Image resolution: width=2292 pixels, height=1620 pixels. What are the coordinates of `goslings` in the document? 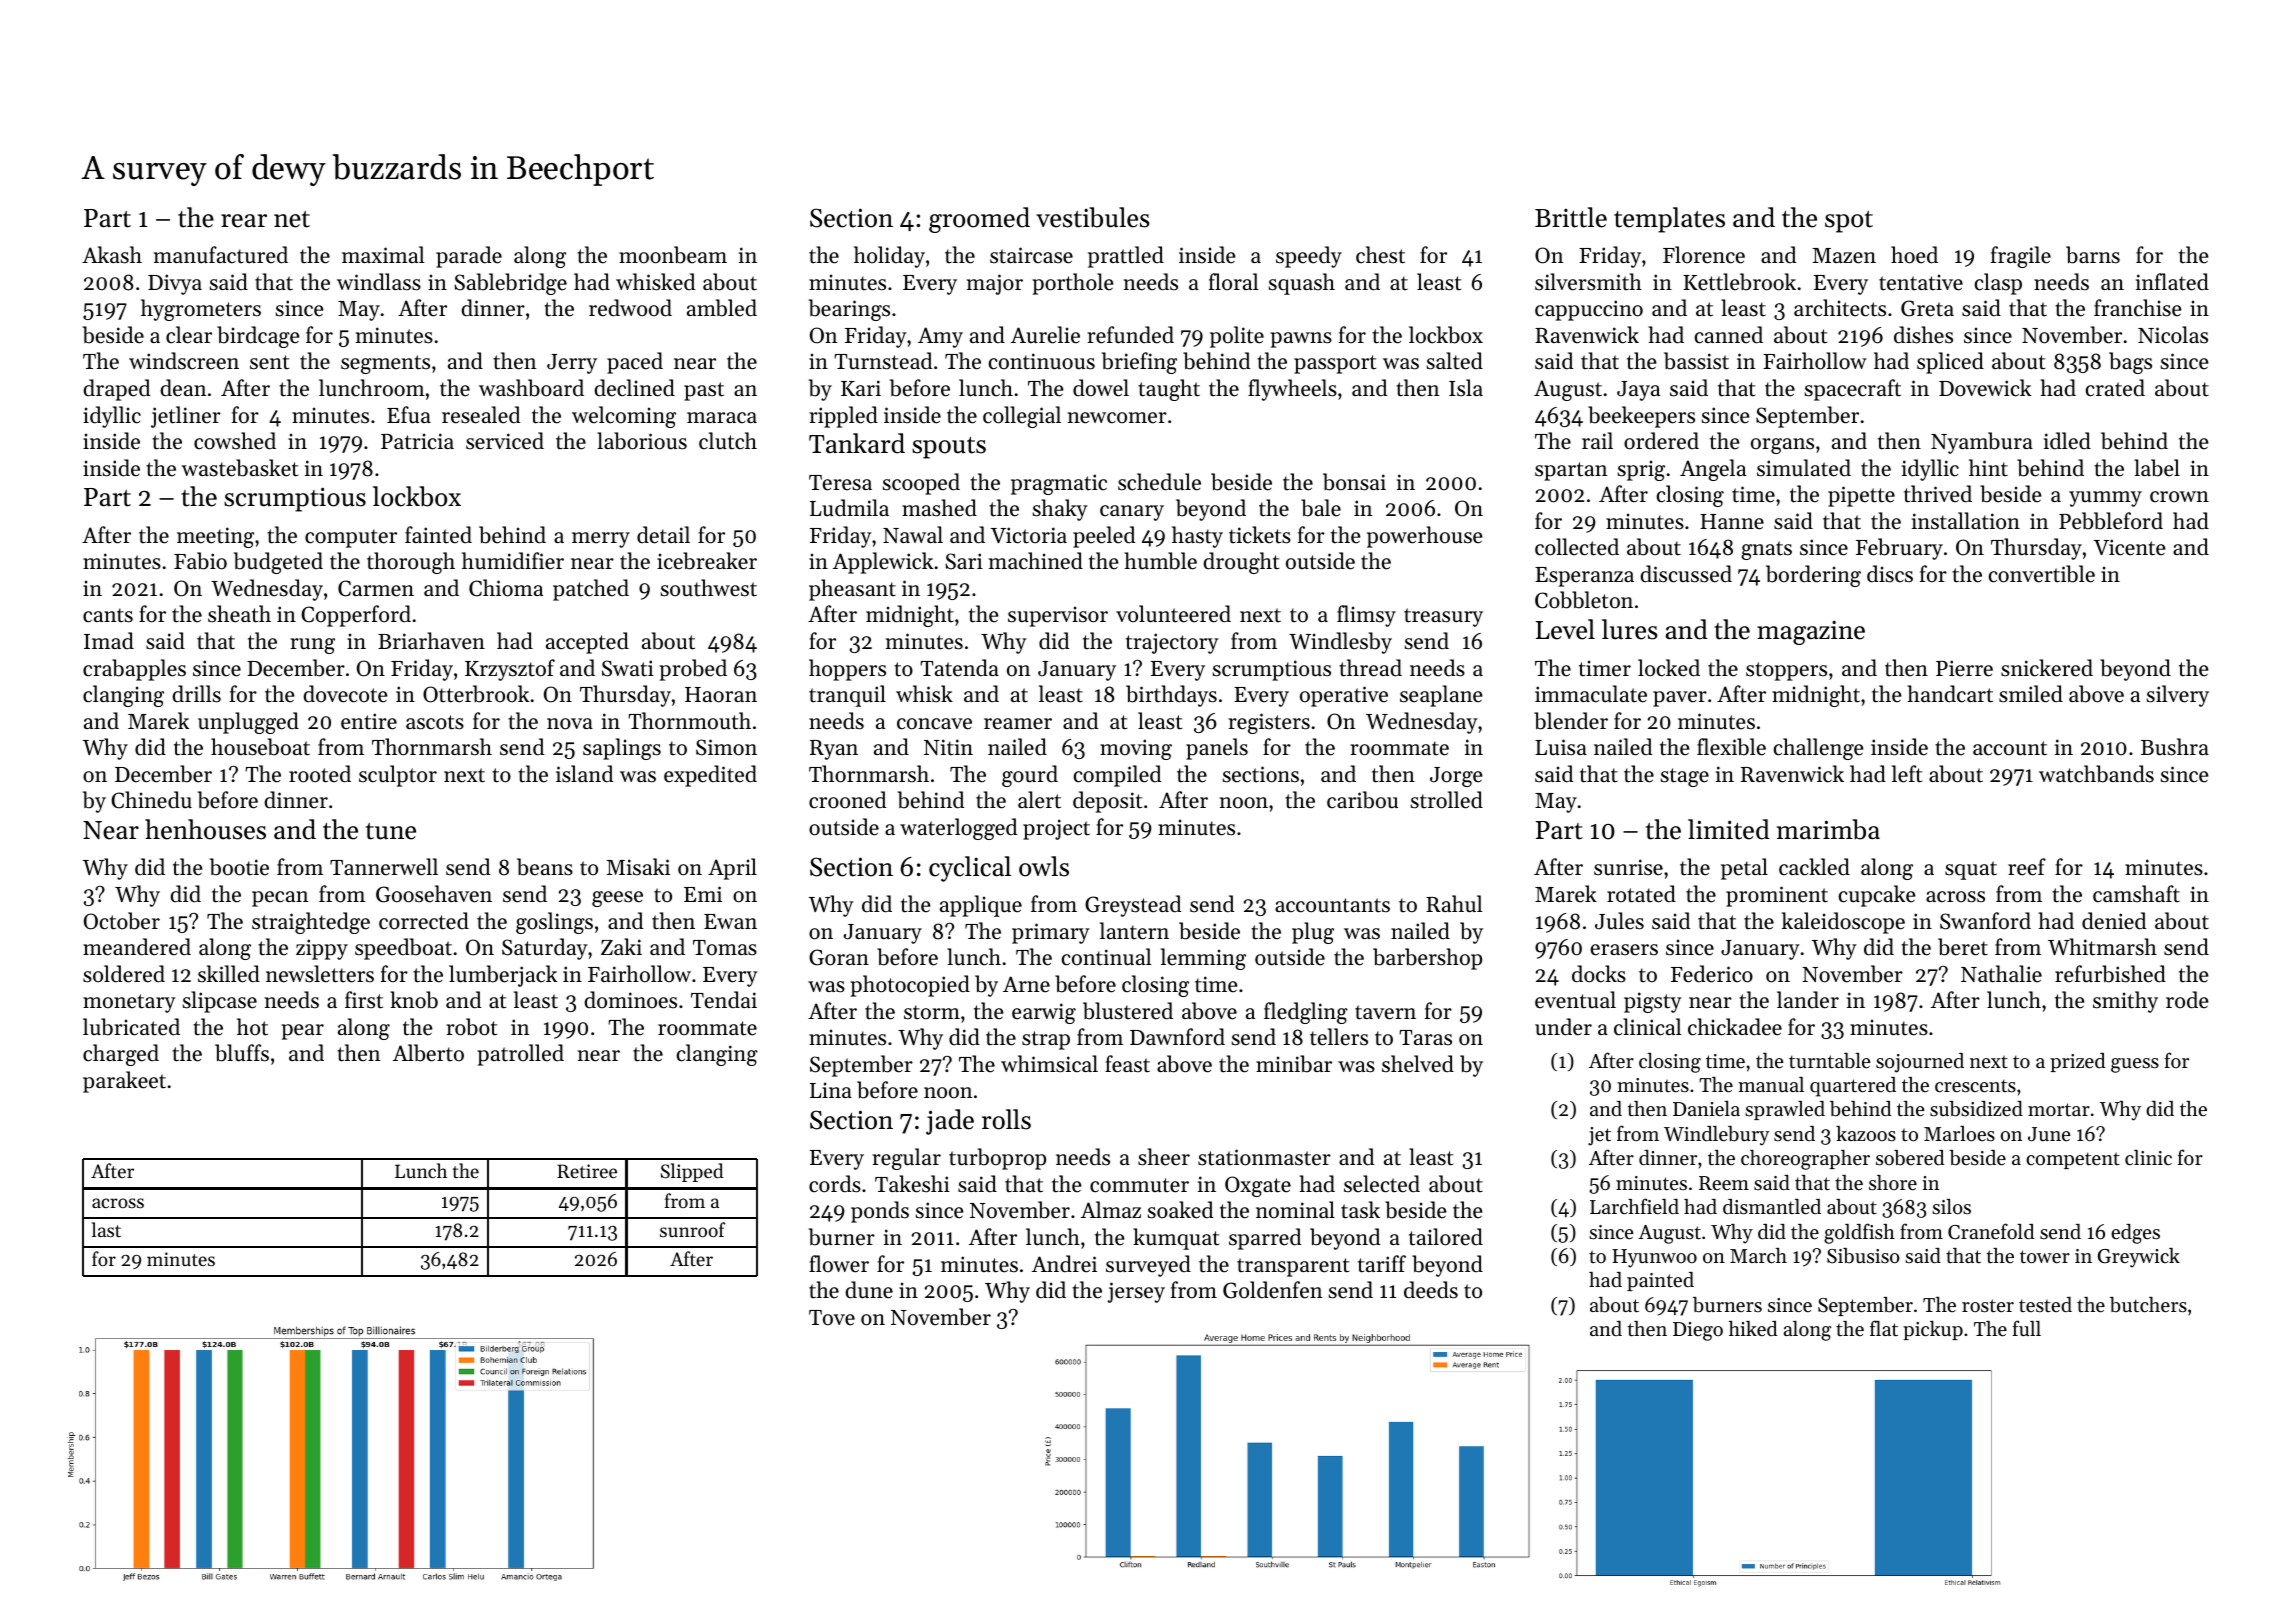 It's located at (554, 923).
